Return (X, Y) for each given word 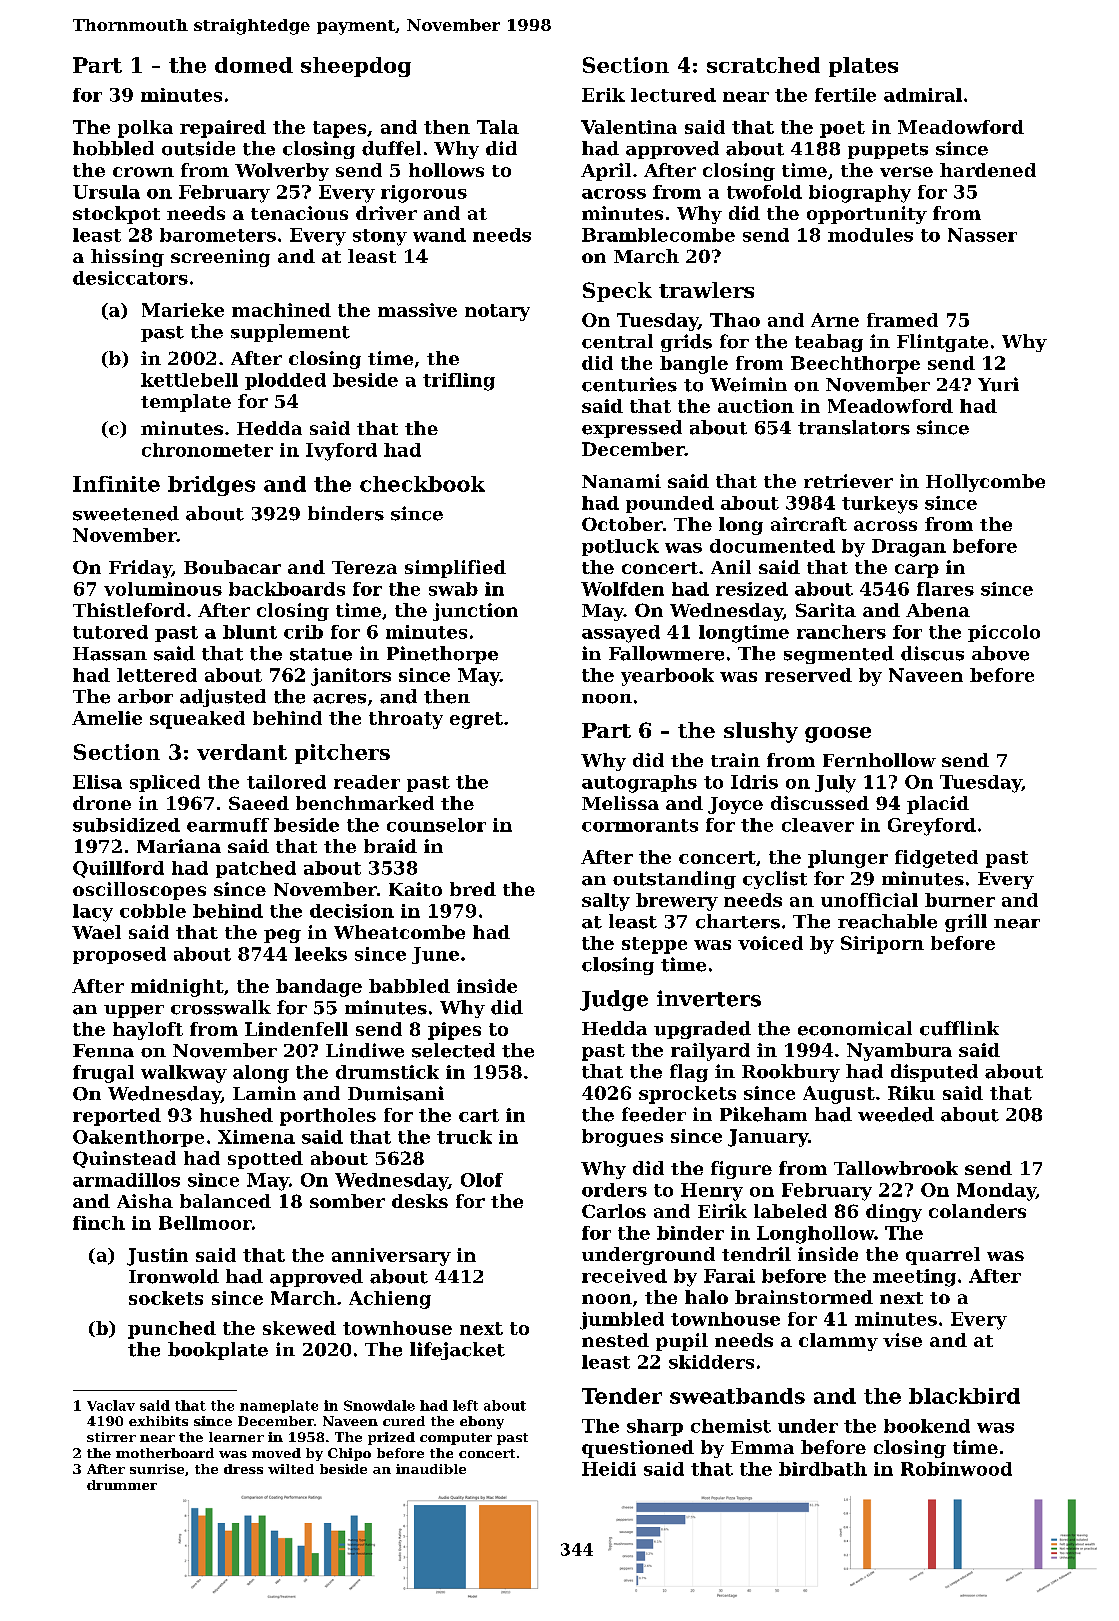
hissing (127, 258)
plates (863, 67)
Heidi (609, 1469)
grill (966, 923)
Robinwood (956, 1469)
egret (476, 720)
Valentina (629, 127)
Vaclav (111, 1405)
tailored (286, 782)
